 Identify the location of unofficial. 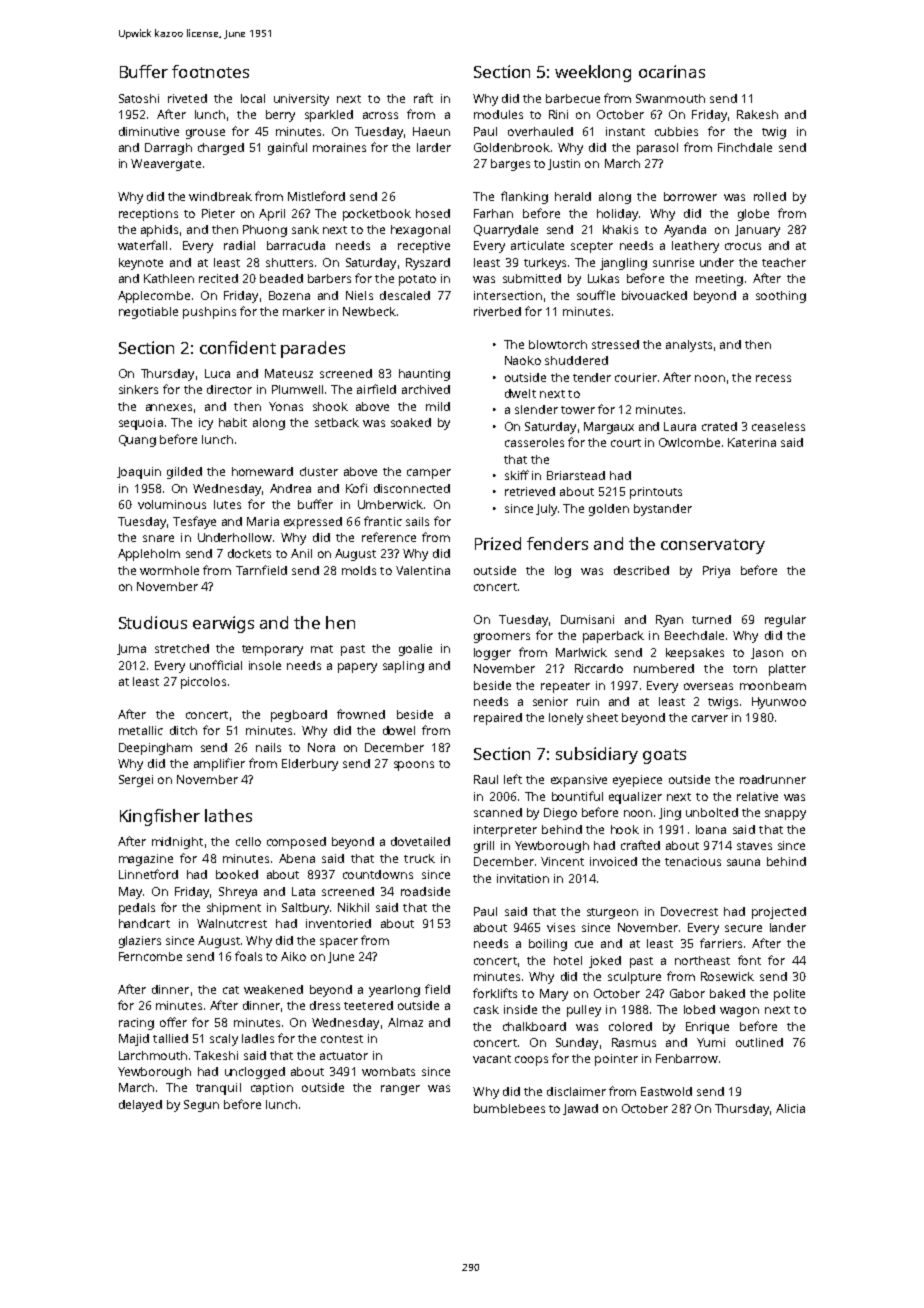
(216, 665).
